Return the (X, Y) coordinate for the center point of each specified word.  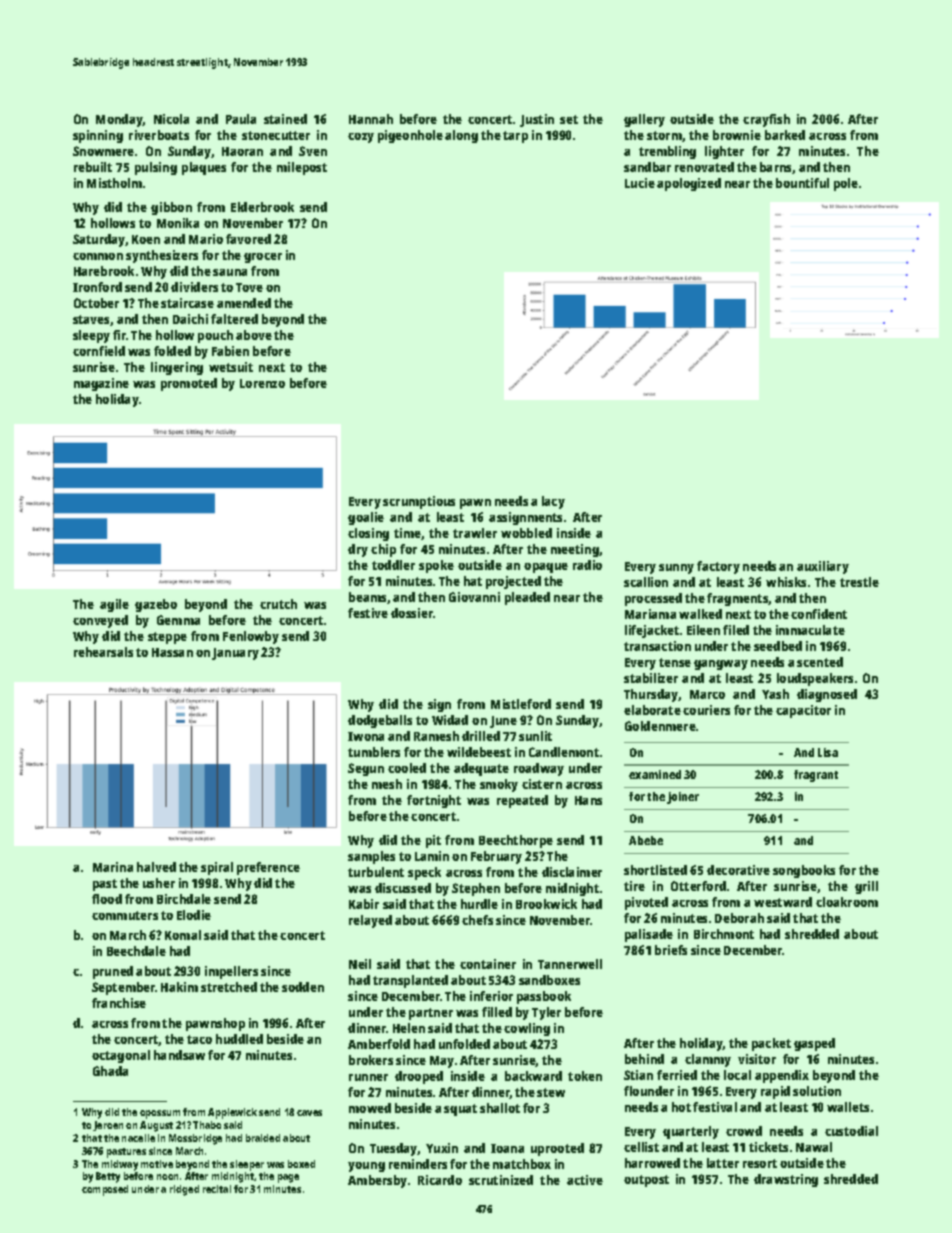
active (585, 1180)
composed (105, 1190)
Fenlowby (251, 637)
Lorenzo (262, 383)
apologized (689, 184)
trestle (859, 582)
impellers (231, 972)
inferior (491, 996)
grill (866, 887)
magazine (101, 384)
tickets (768, 1147)
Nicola (171, 119)
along (461, 136)
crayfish (766, 120)
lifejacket (652, 631)
